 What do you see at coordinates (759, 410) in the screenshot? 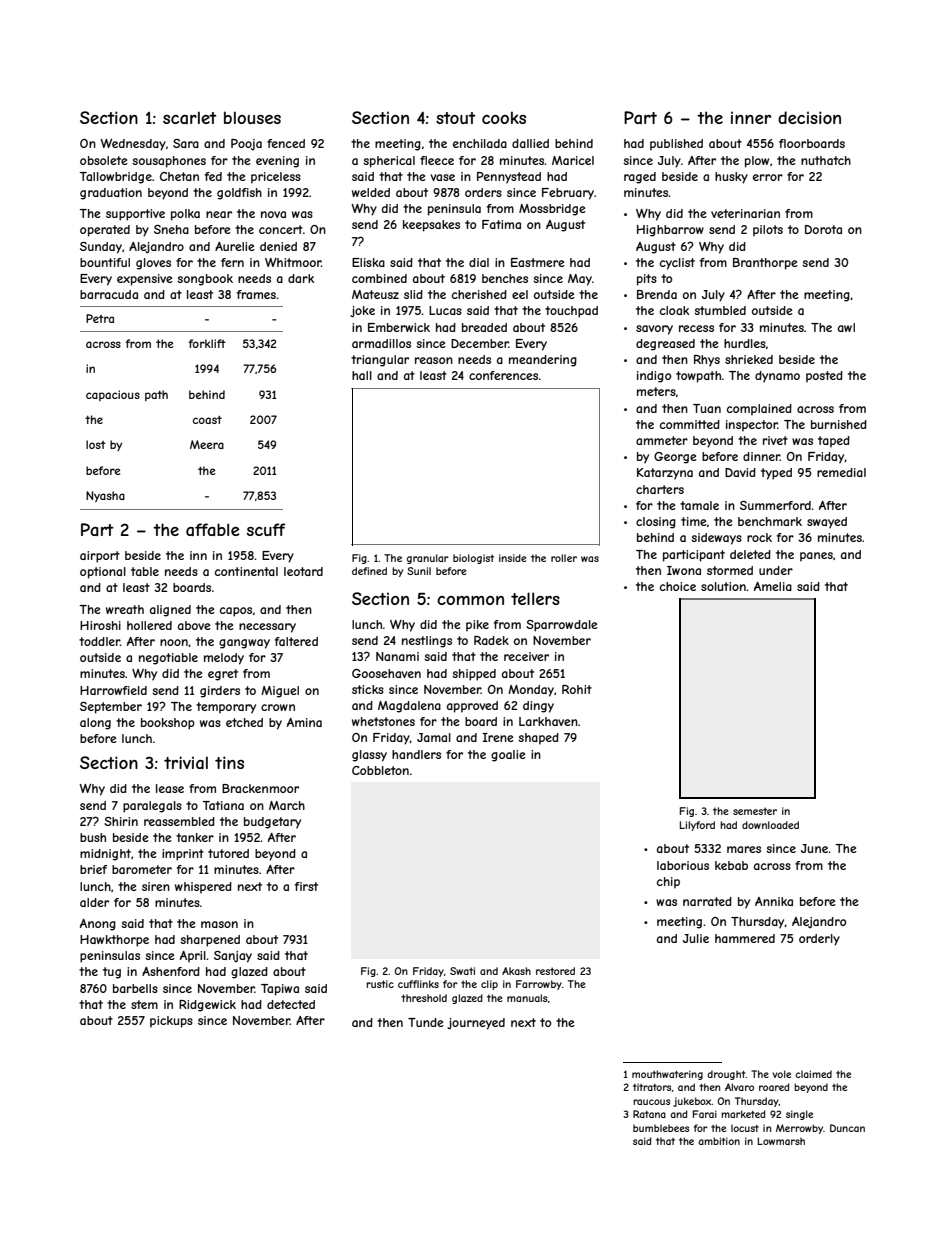
I see `complained` at bounding box center [759, 410].
